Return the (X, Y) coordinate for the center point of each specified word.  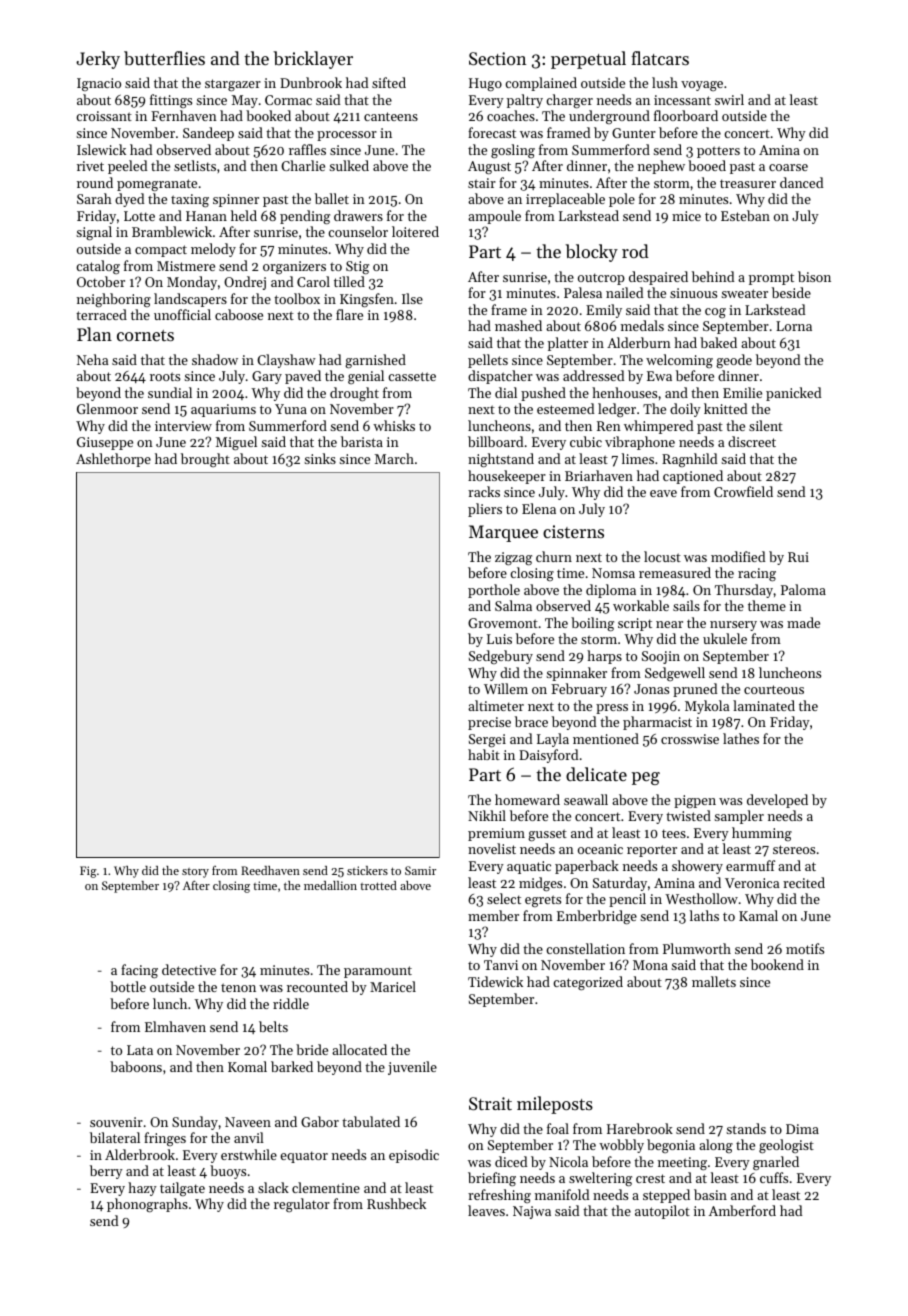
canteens (391, 116)
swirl (729, 99)
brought (205, 460)
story (195, 873)
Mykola (707, 707)
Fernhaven (184, 115)
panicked (793, 394)
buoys (228, 1172)
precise (489, 723)
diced (511, 1161)
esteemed (565, 408)
